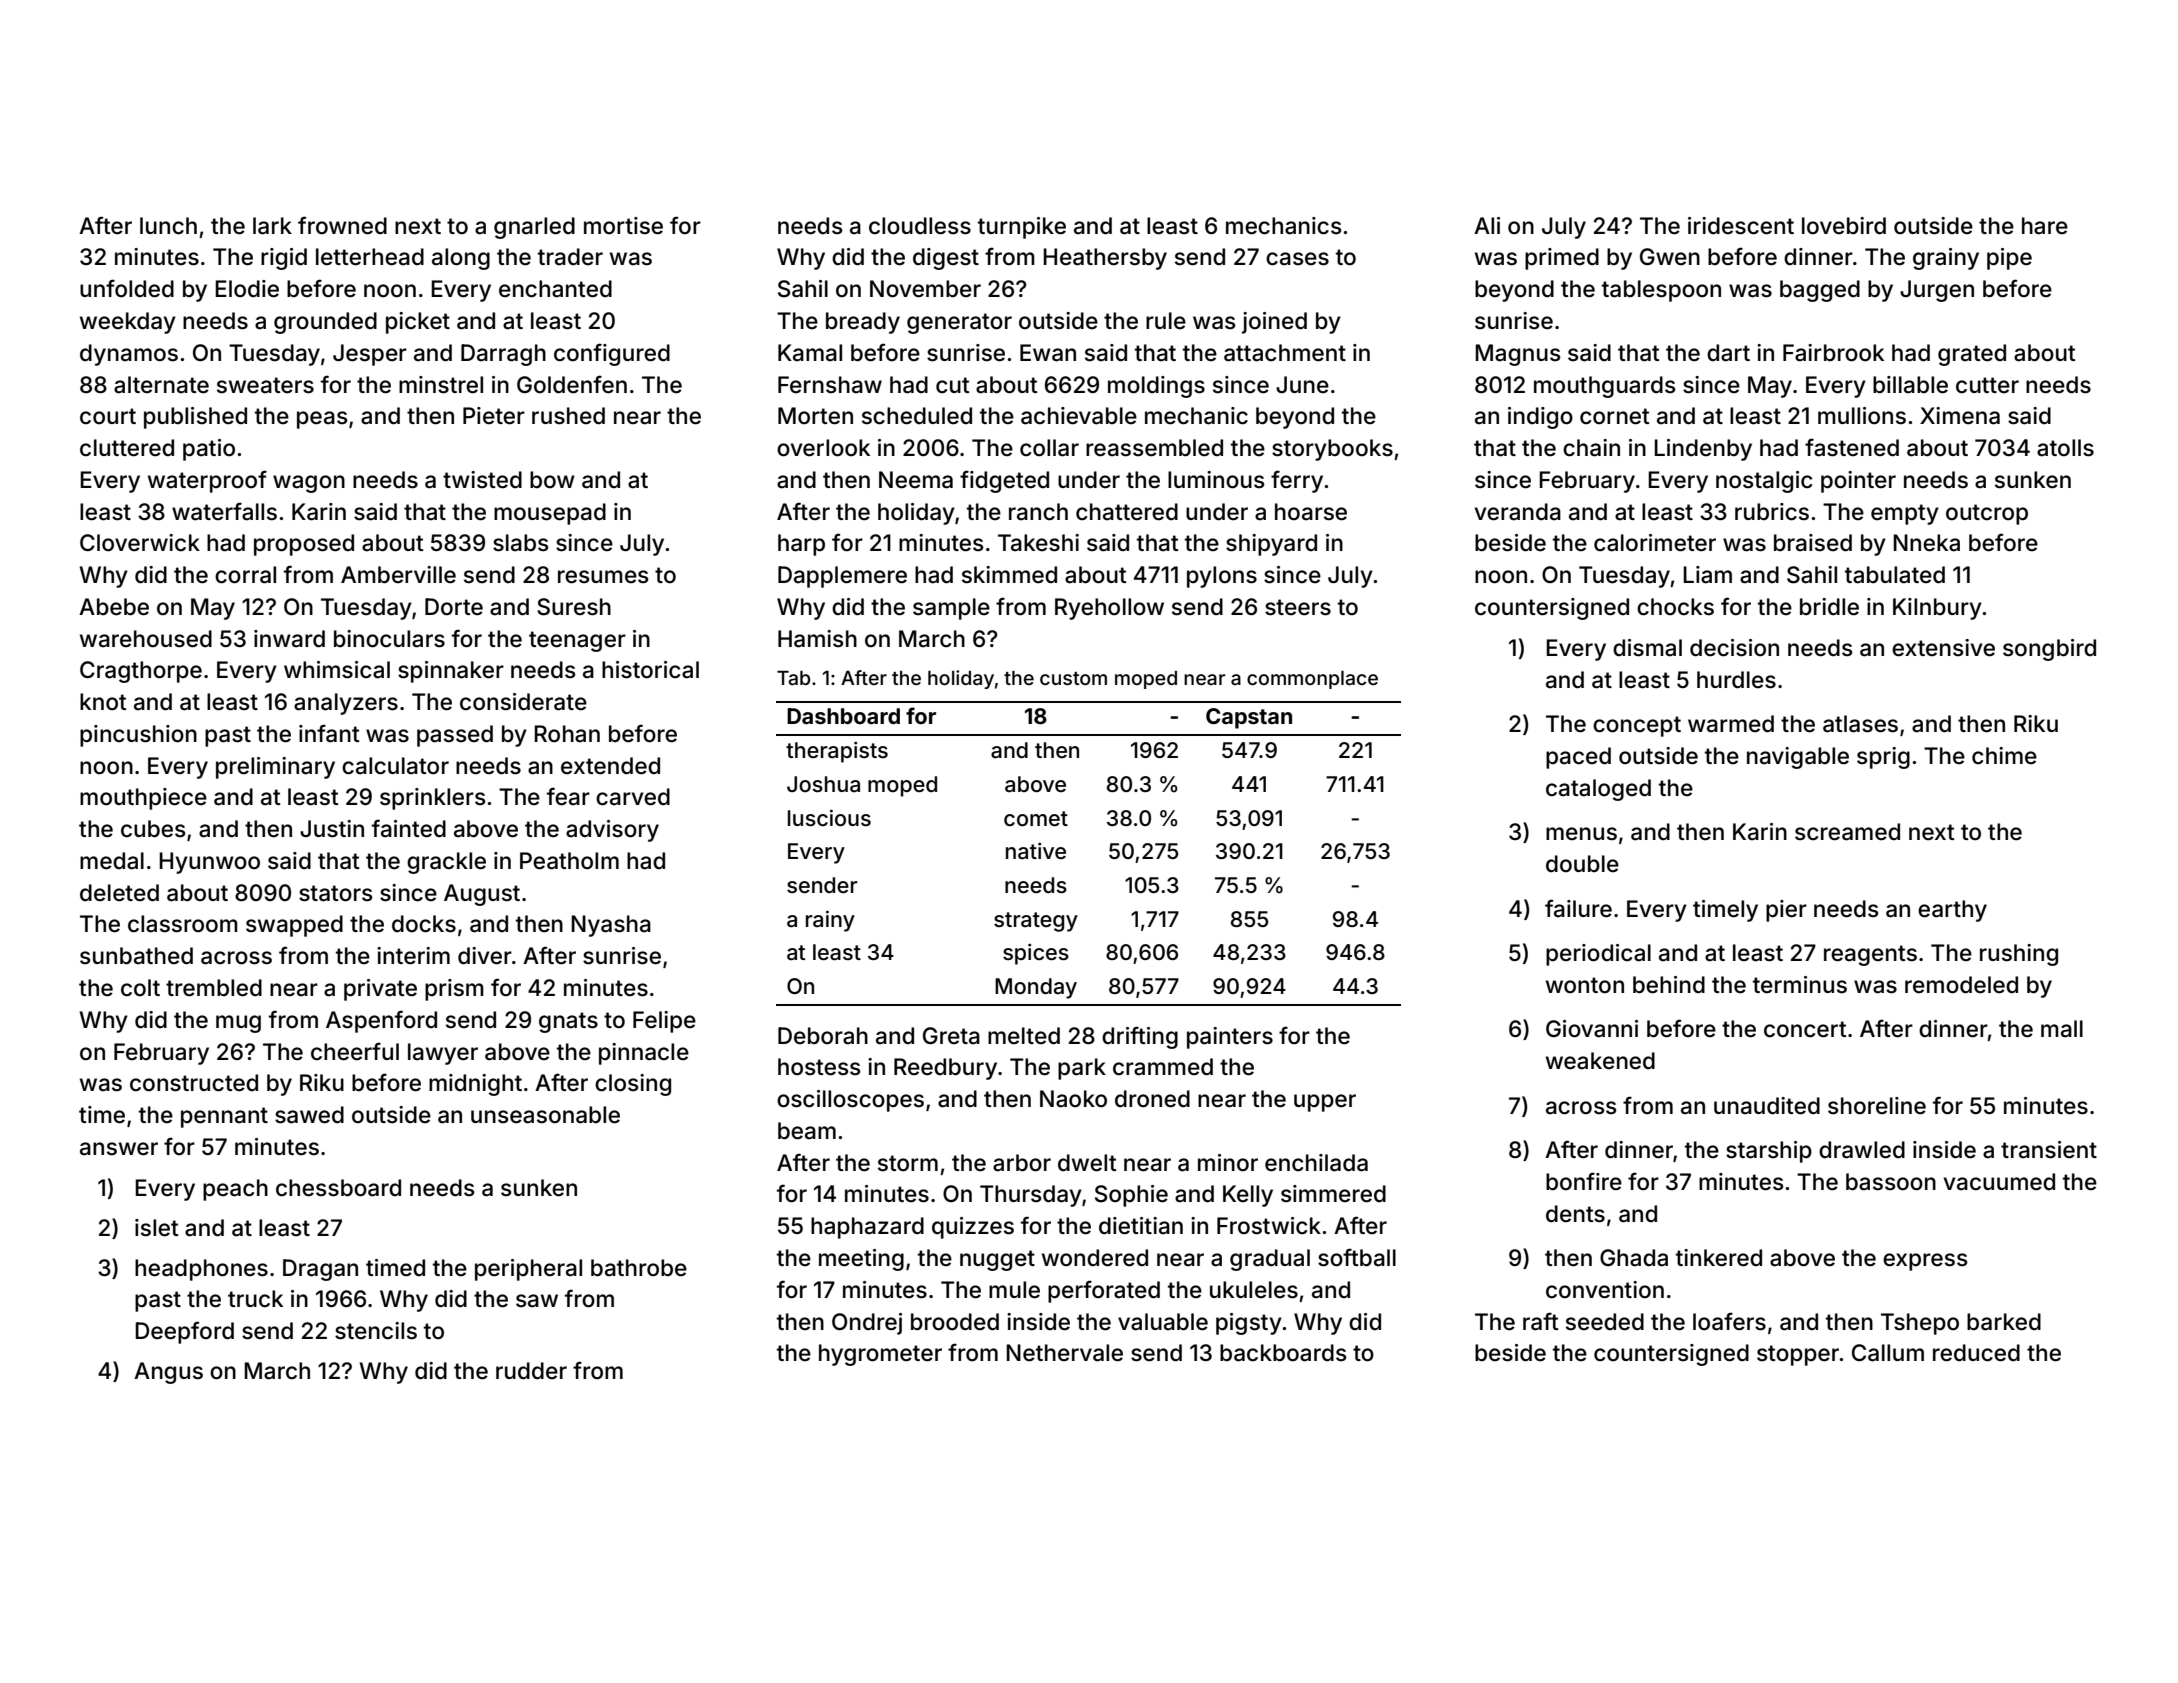  What do you see at coordinates (168, 1373) in the screenshot?
I see `Angus` at bounding box center [168, 1373].
